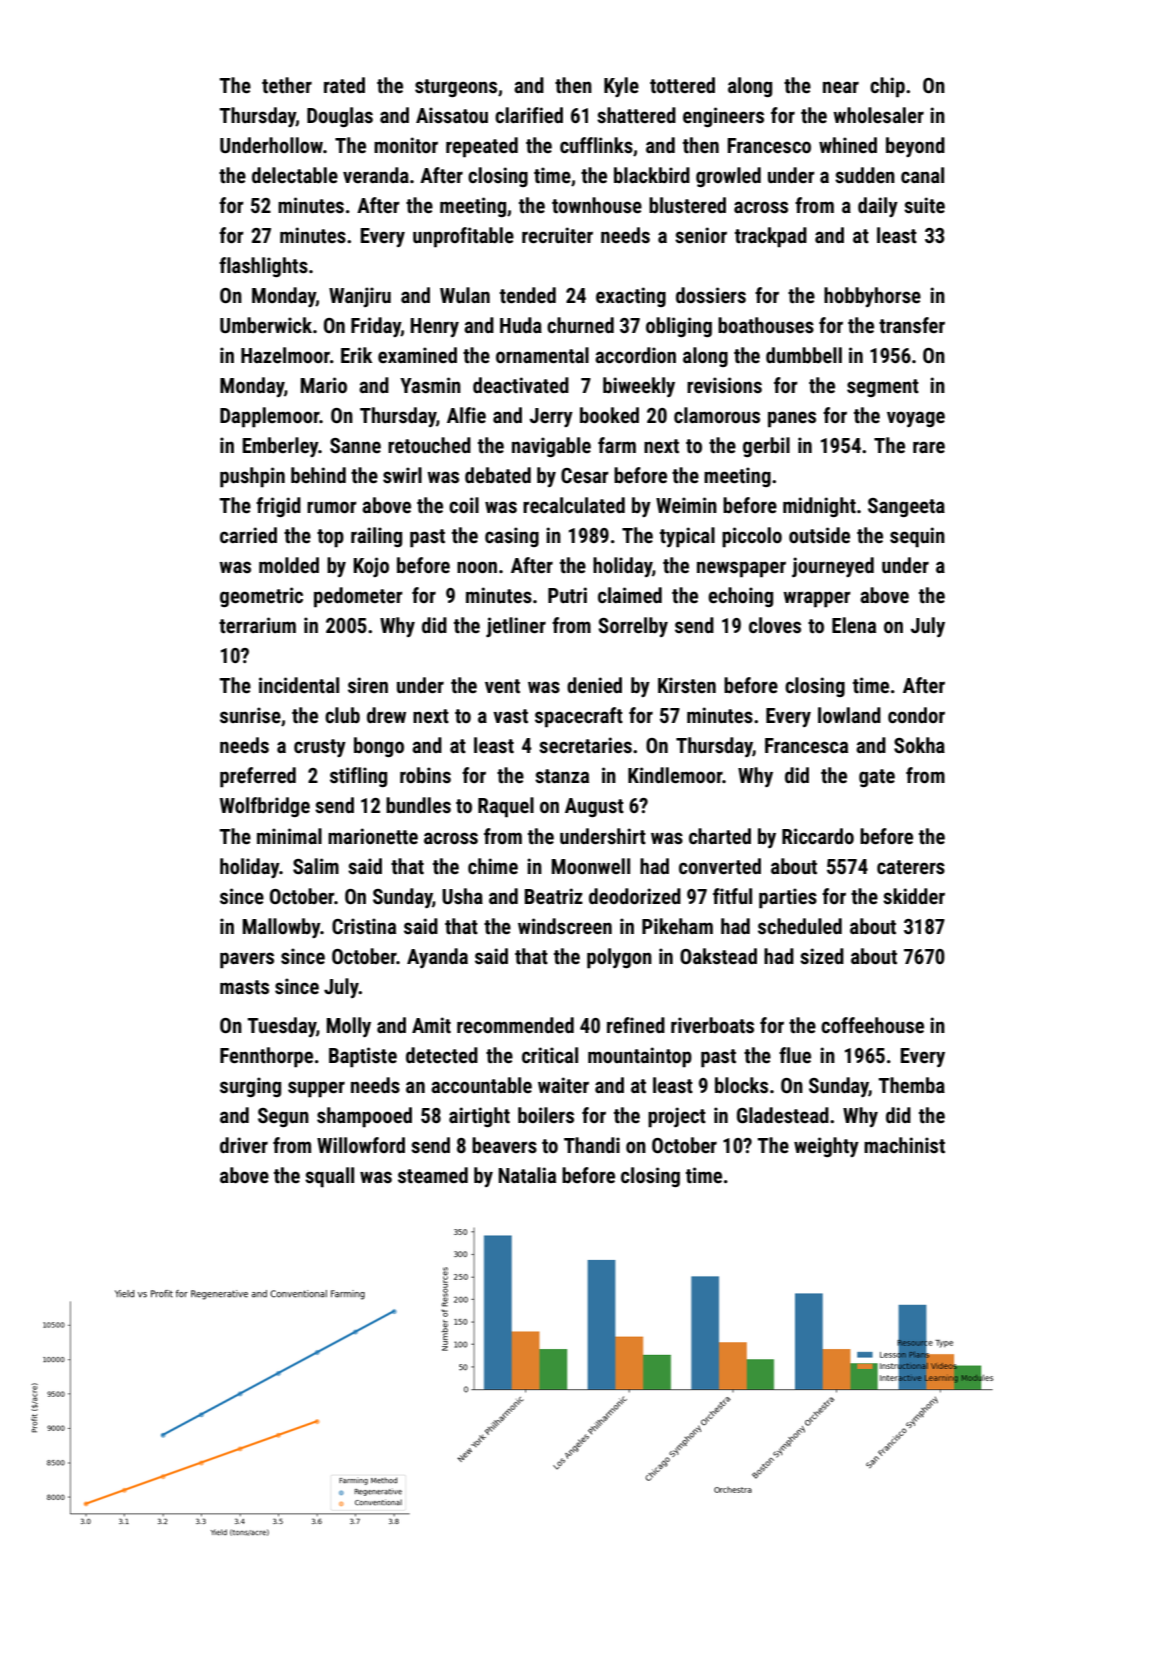 This document has width=1165, height=1654. What do you see at coordinates (358, 597) in the document?
I see `pedometer` at bounding box center [358, 597].
